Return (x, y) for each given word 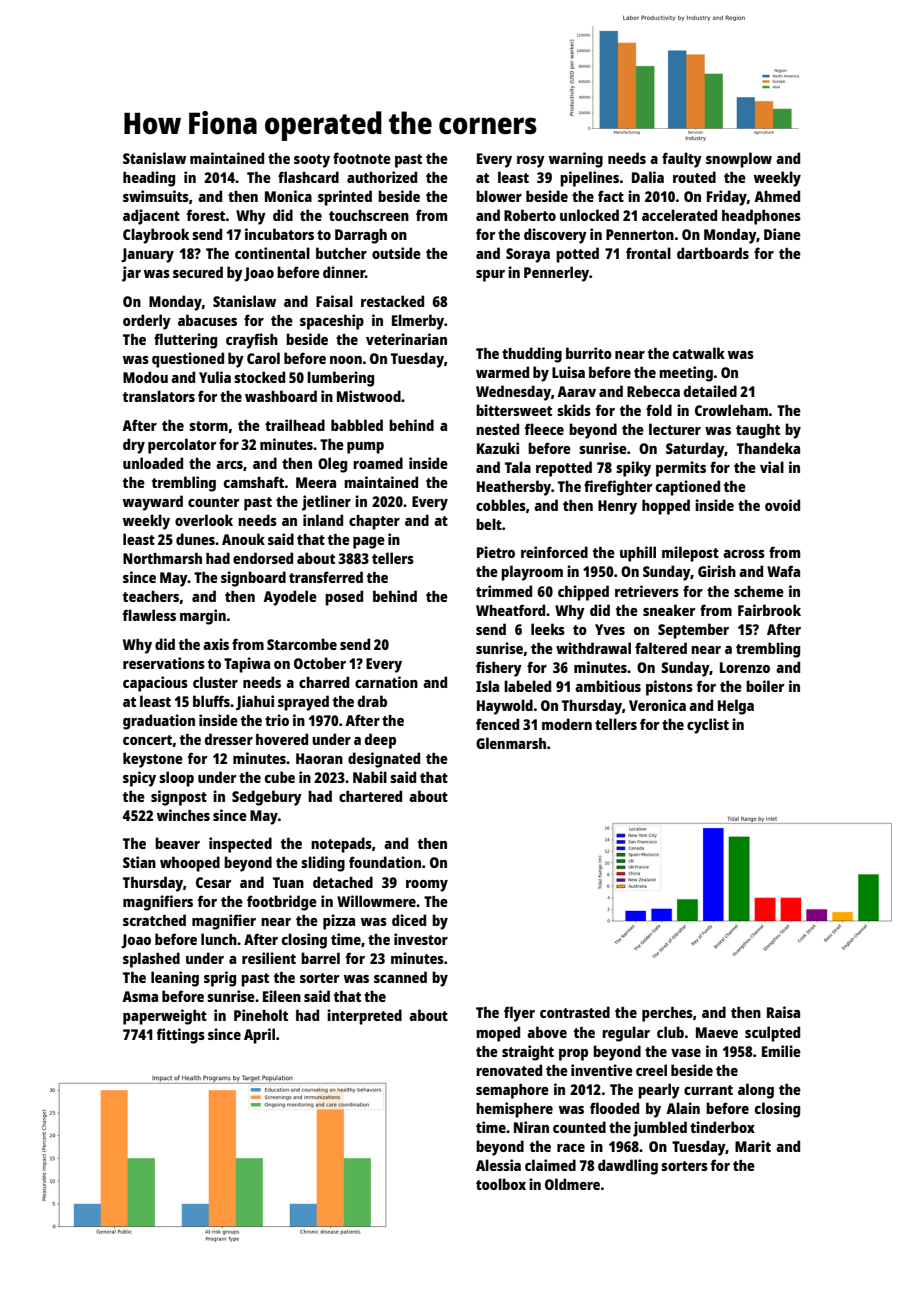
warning (576, 160)
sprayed (303, 703)
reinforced (554, 552)
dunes (195, 539)
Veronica (657, 705)
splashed (151, 960)
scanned (400, 977)
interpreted (364, 1017)
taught (758, 431)
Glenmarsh (511, 743)
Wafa (783, 571)
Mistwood (369, 396)
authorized (382, 177)
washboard (281, 396)
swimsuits (156, 196)
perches (667, 1014)
